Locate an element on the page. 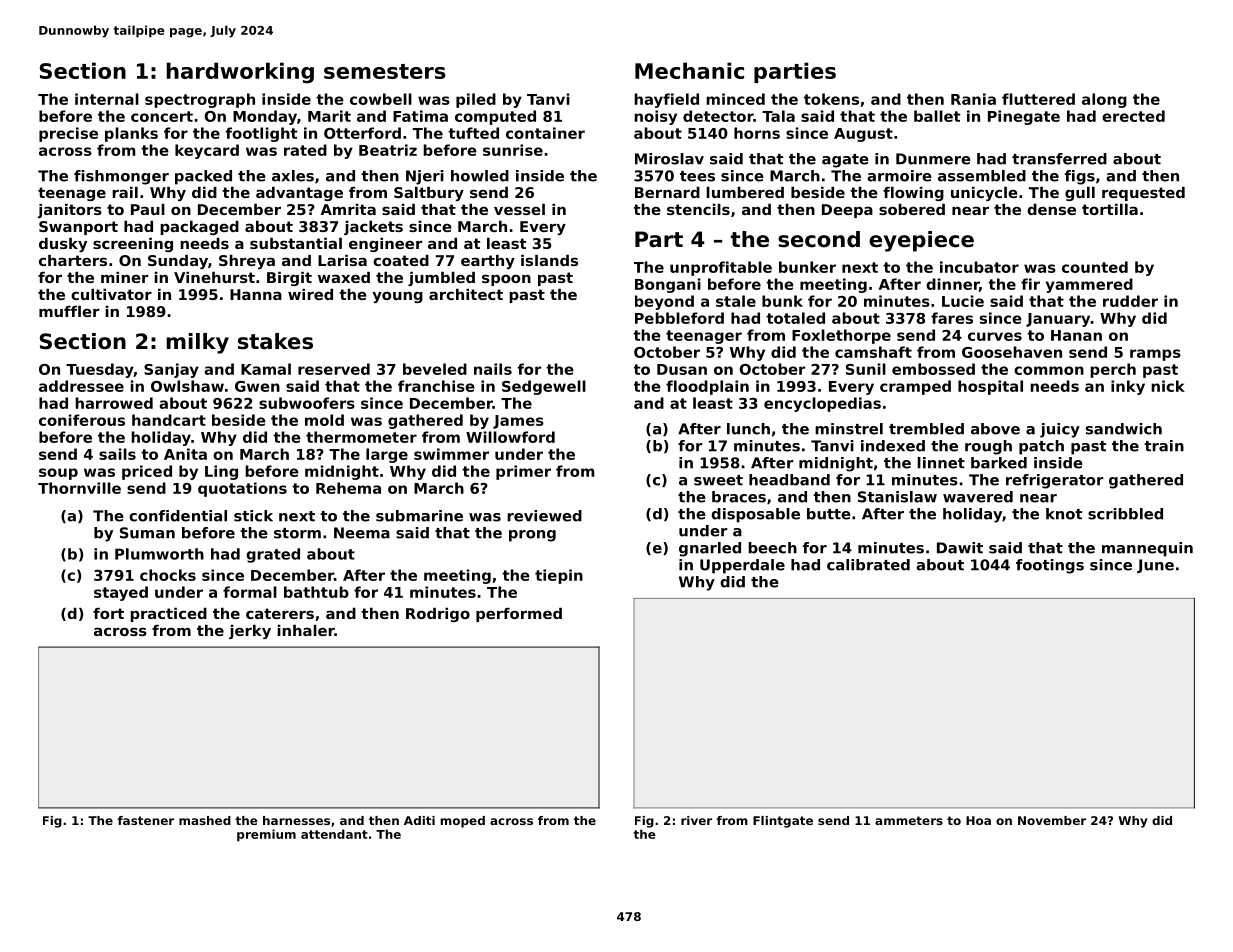  semesters is located at coordinates (385, 71).
